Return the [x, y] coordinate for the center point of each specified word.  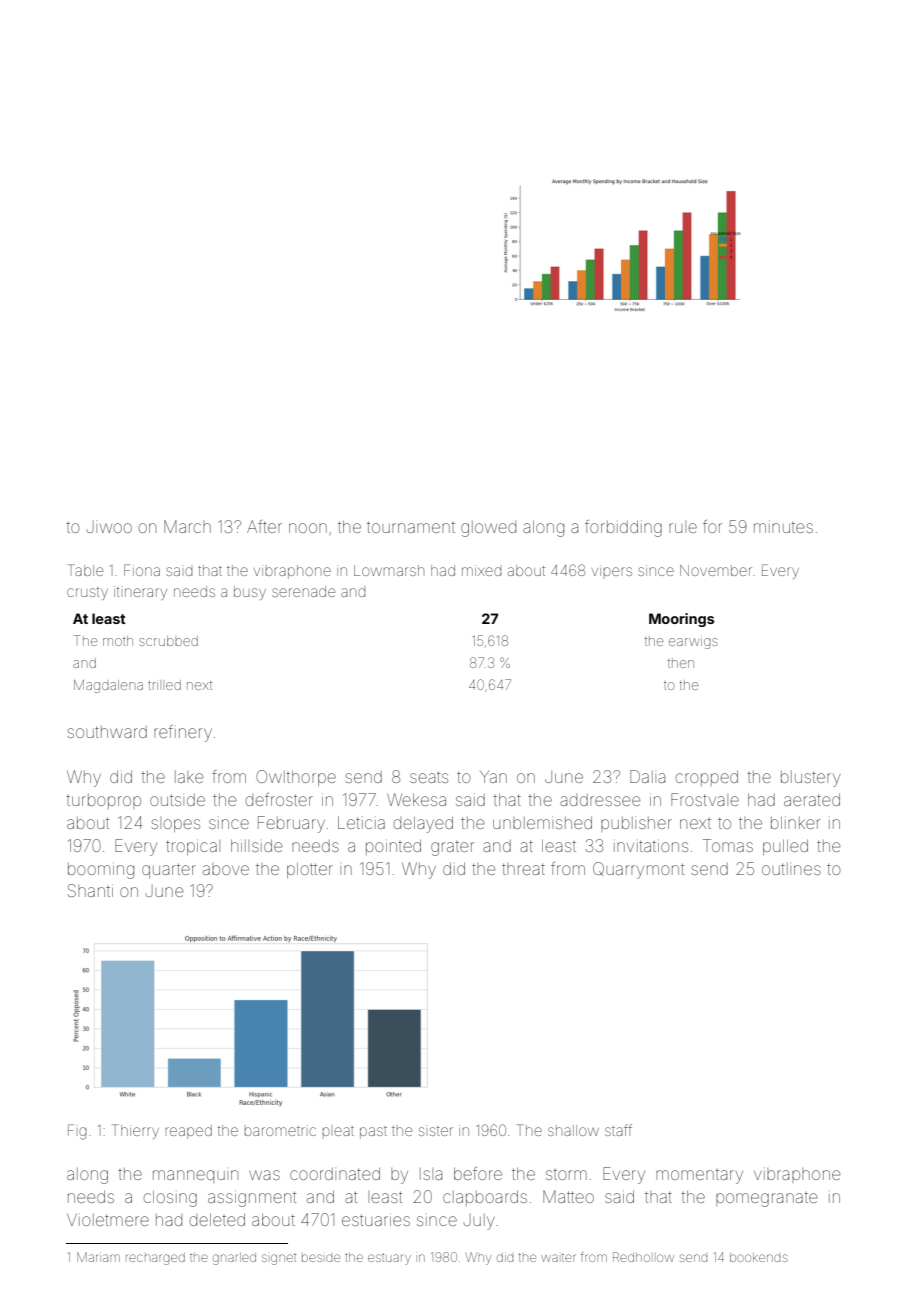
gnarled [234, 1259]
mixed [482, 570]
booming [101, 870]
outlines [791, 869]
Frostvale [705, 799]
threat [523, 869]
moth [118, 641]
